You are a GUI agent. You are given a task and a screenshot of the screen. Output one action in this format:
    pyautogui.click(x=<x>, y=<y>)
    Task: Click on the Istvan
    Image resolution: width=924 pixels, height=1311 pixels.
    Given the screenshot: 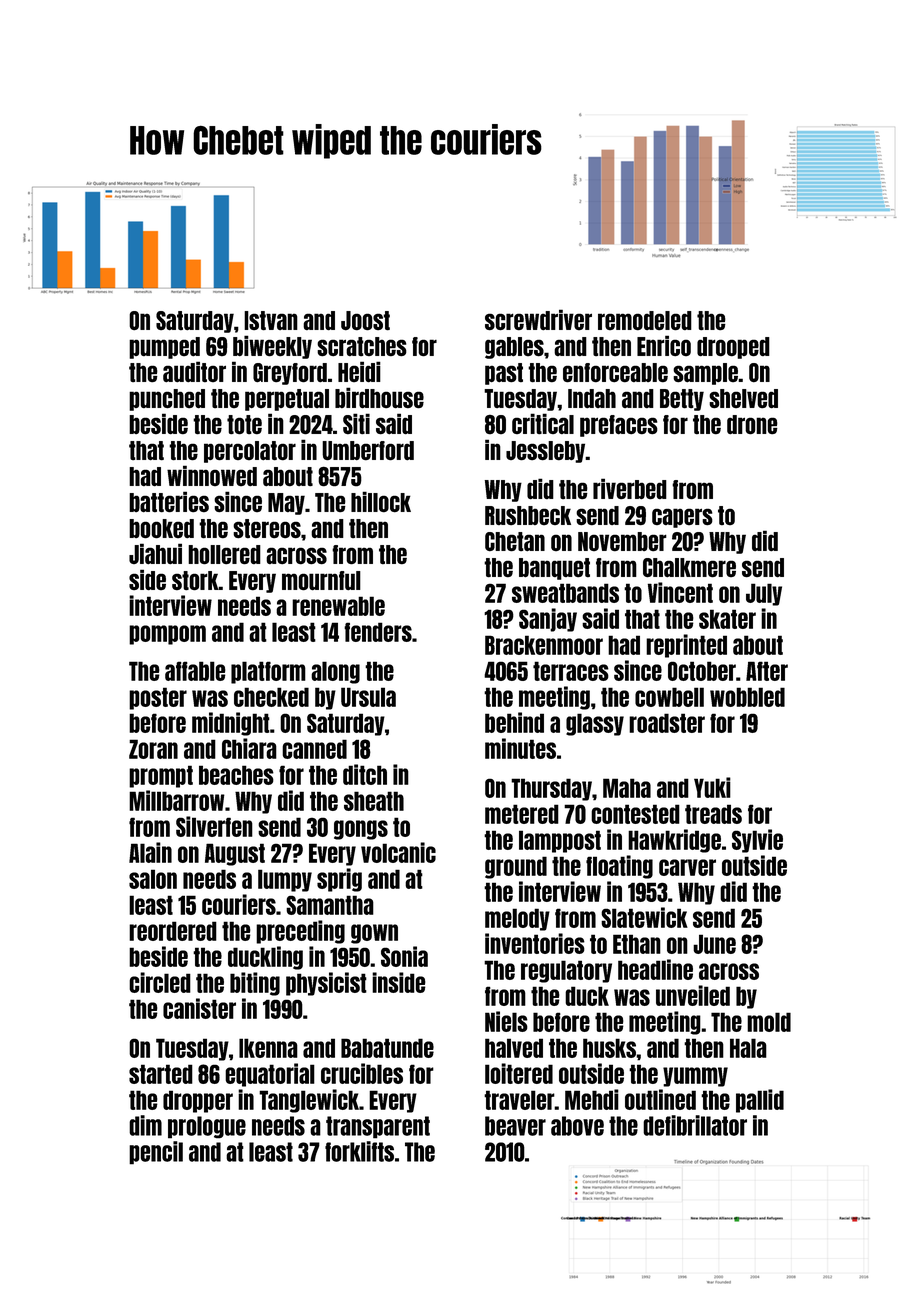 What is the action you would take?
    pyautogui.click(x=271, y=321)
